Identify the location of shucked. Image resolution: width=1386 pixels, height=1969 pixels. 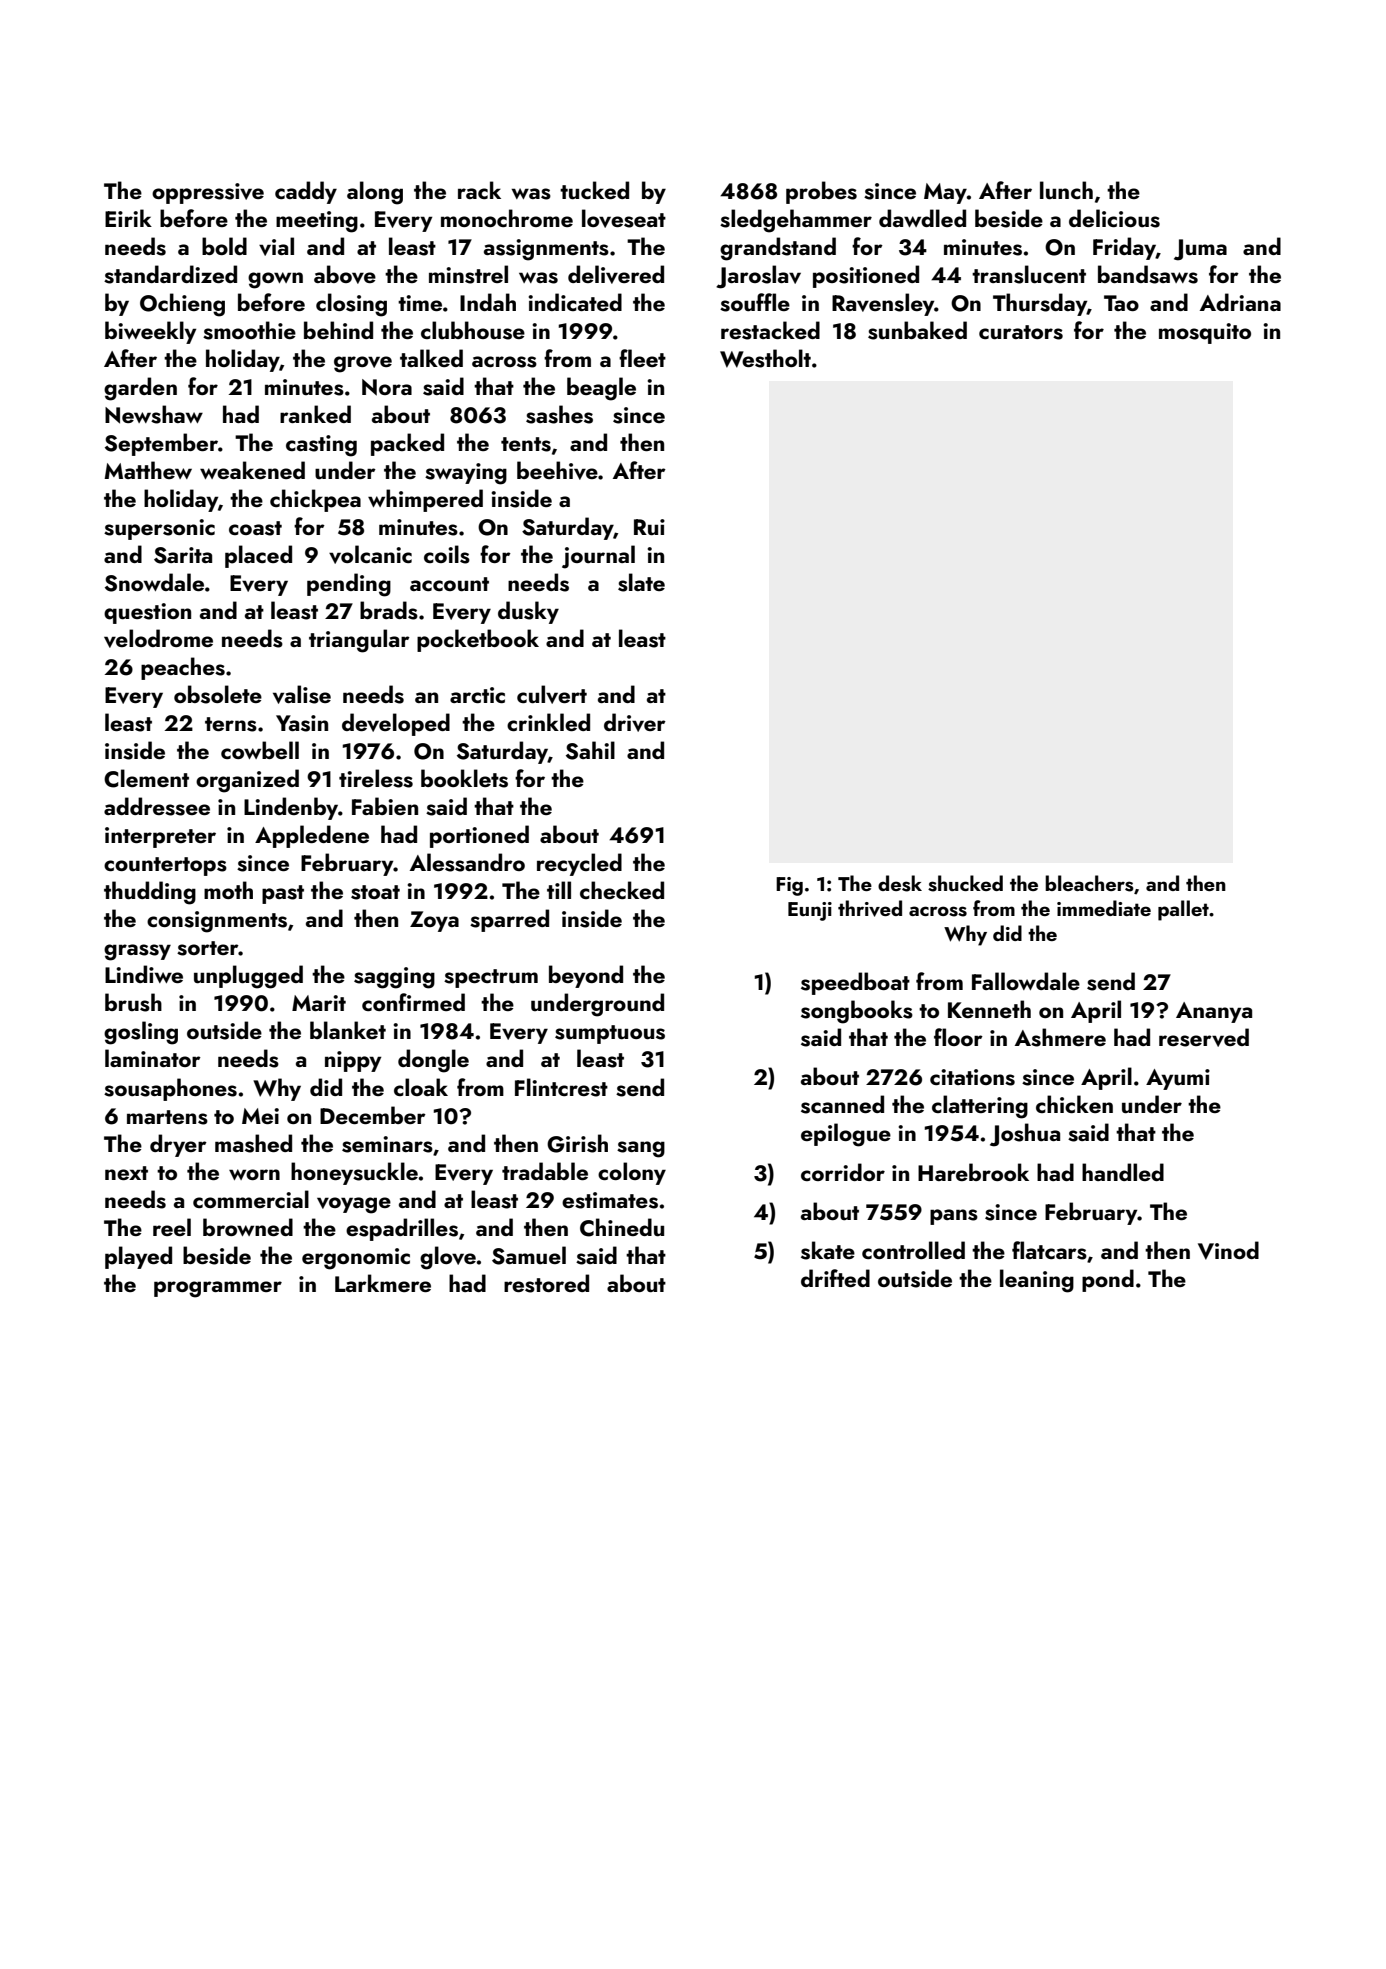
(965, 883).
